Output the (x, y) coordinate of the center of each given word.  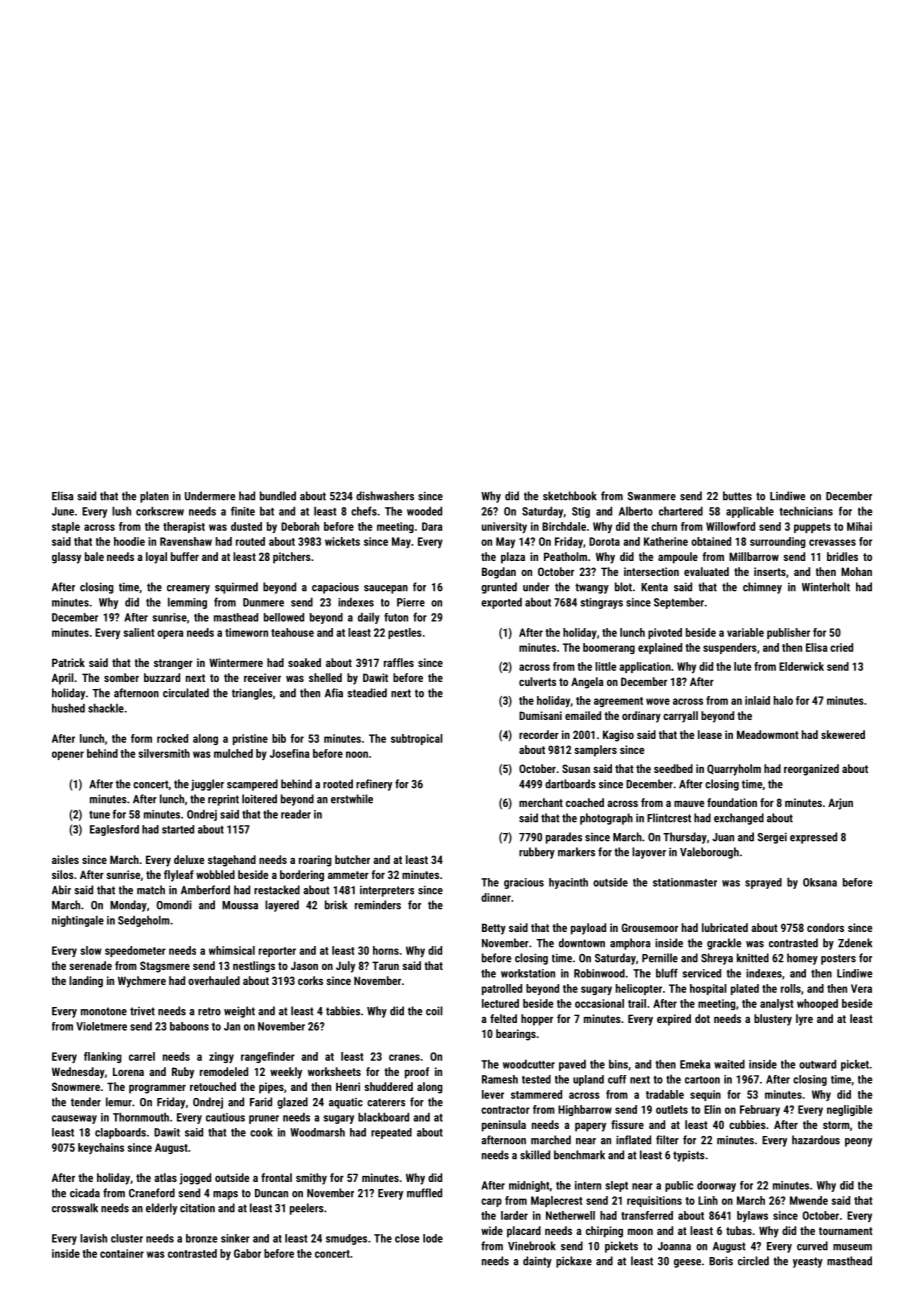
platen (154, 497)
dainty (537, 1262)
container (122, 1253)
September (679, 603)
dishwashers (385, 496)
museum (852, 1247)
